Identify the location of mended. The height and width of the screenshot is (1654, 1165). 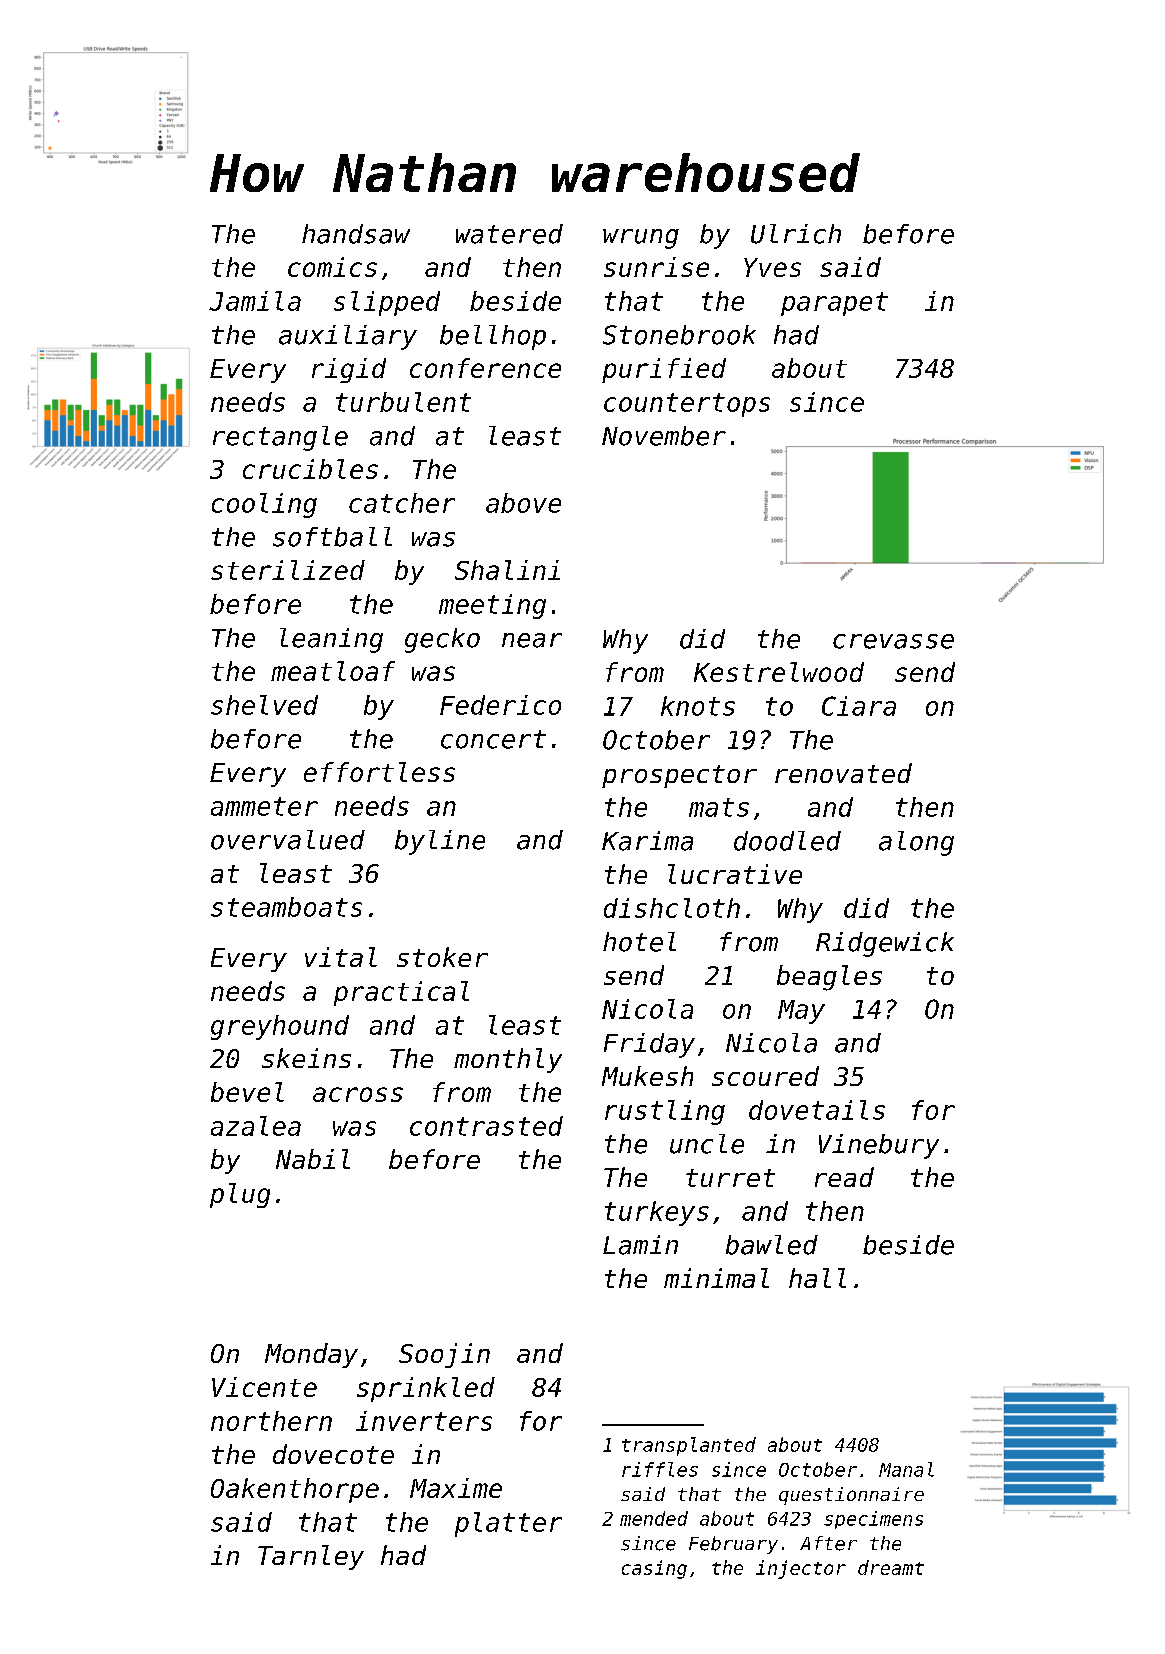
(654, 1518).
